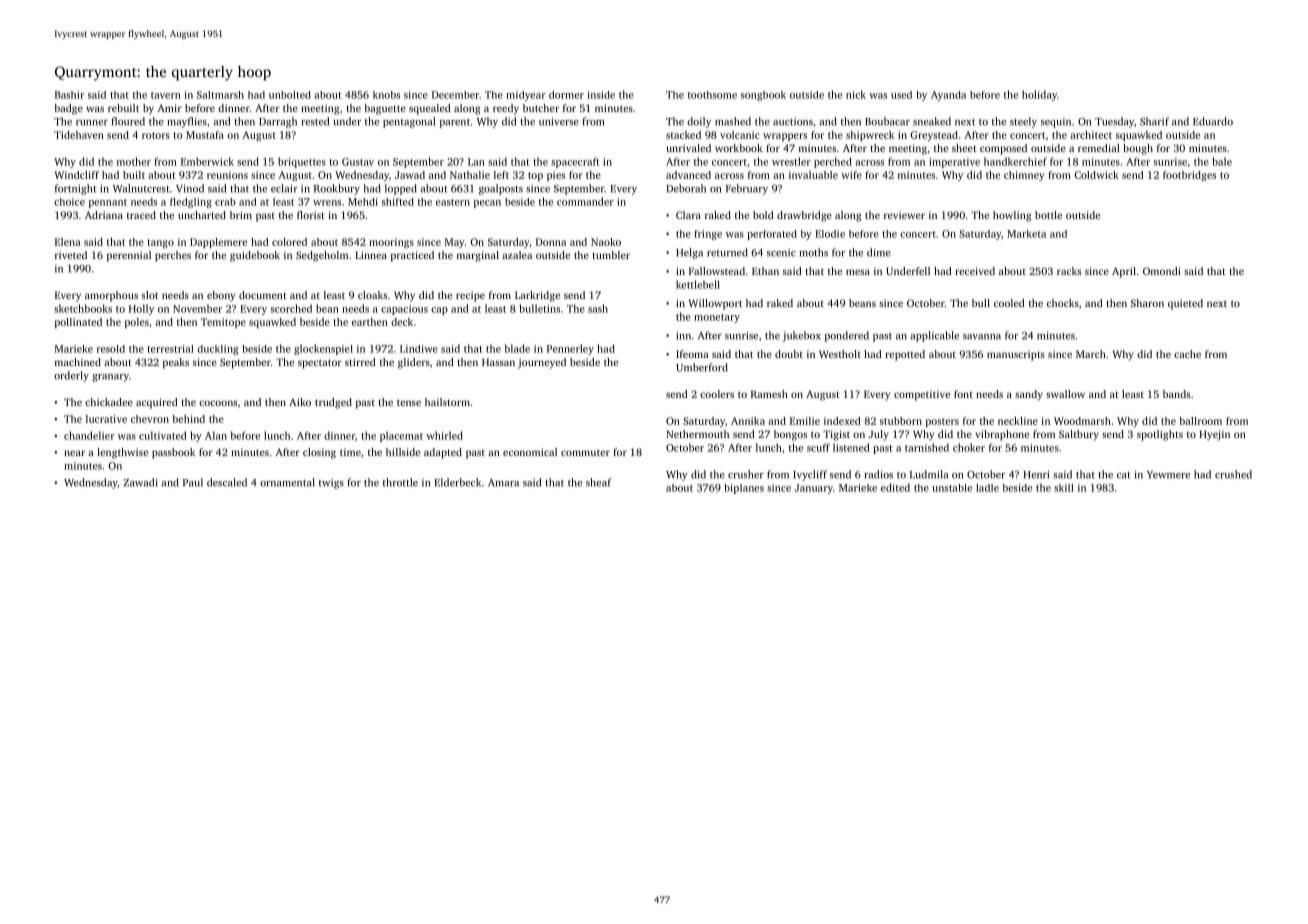 The width and height of the screenshot is (1308, 924). Describe the element at coordinates (478, 256) in the screenshot. I see `marginal` at that location.
